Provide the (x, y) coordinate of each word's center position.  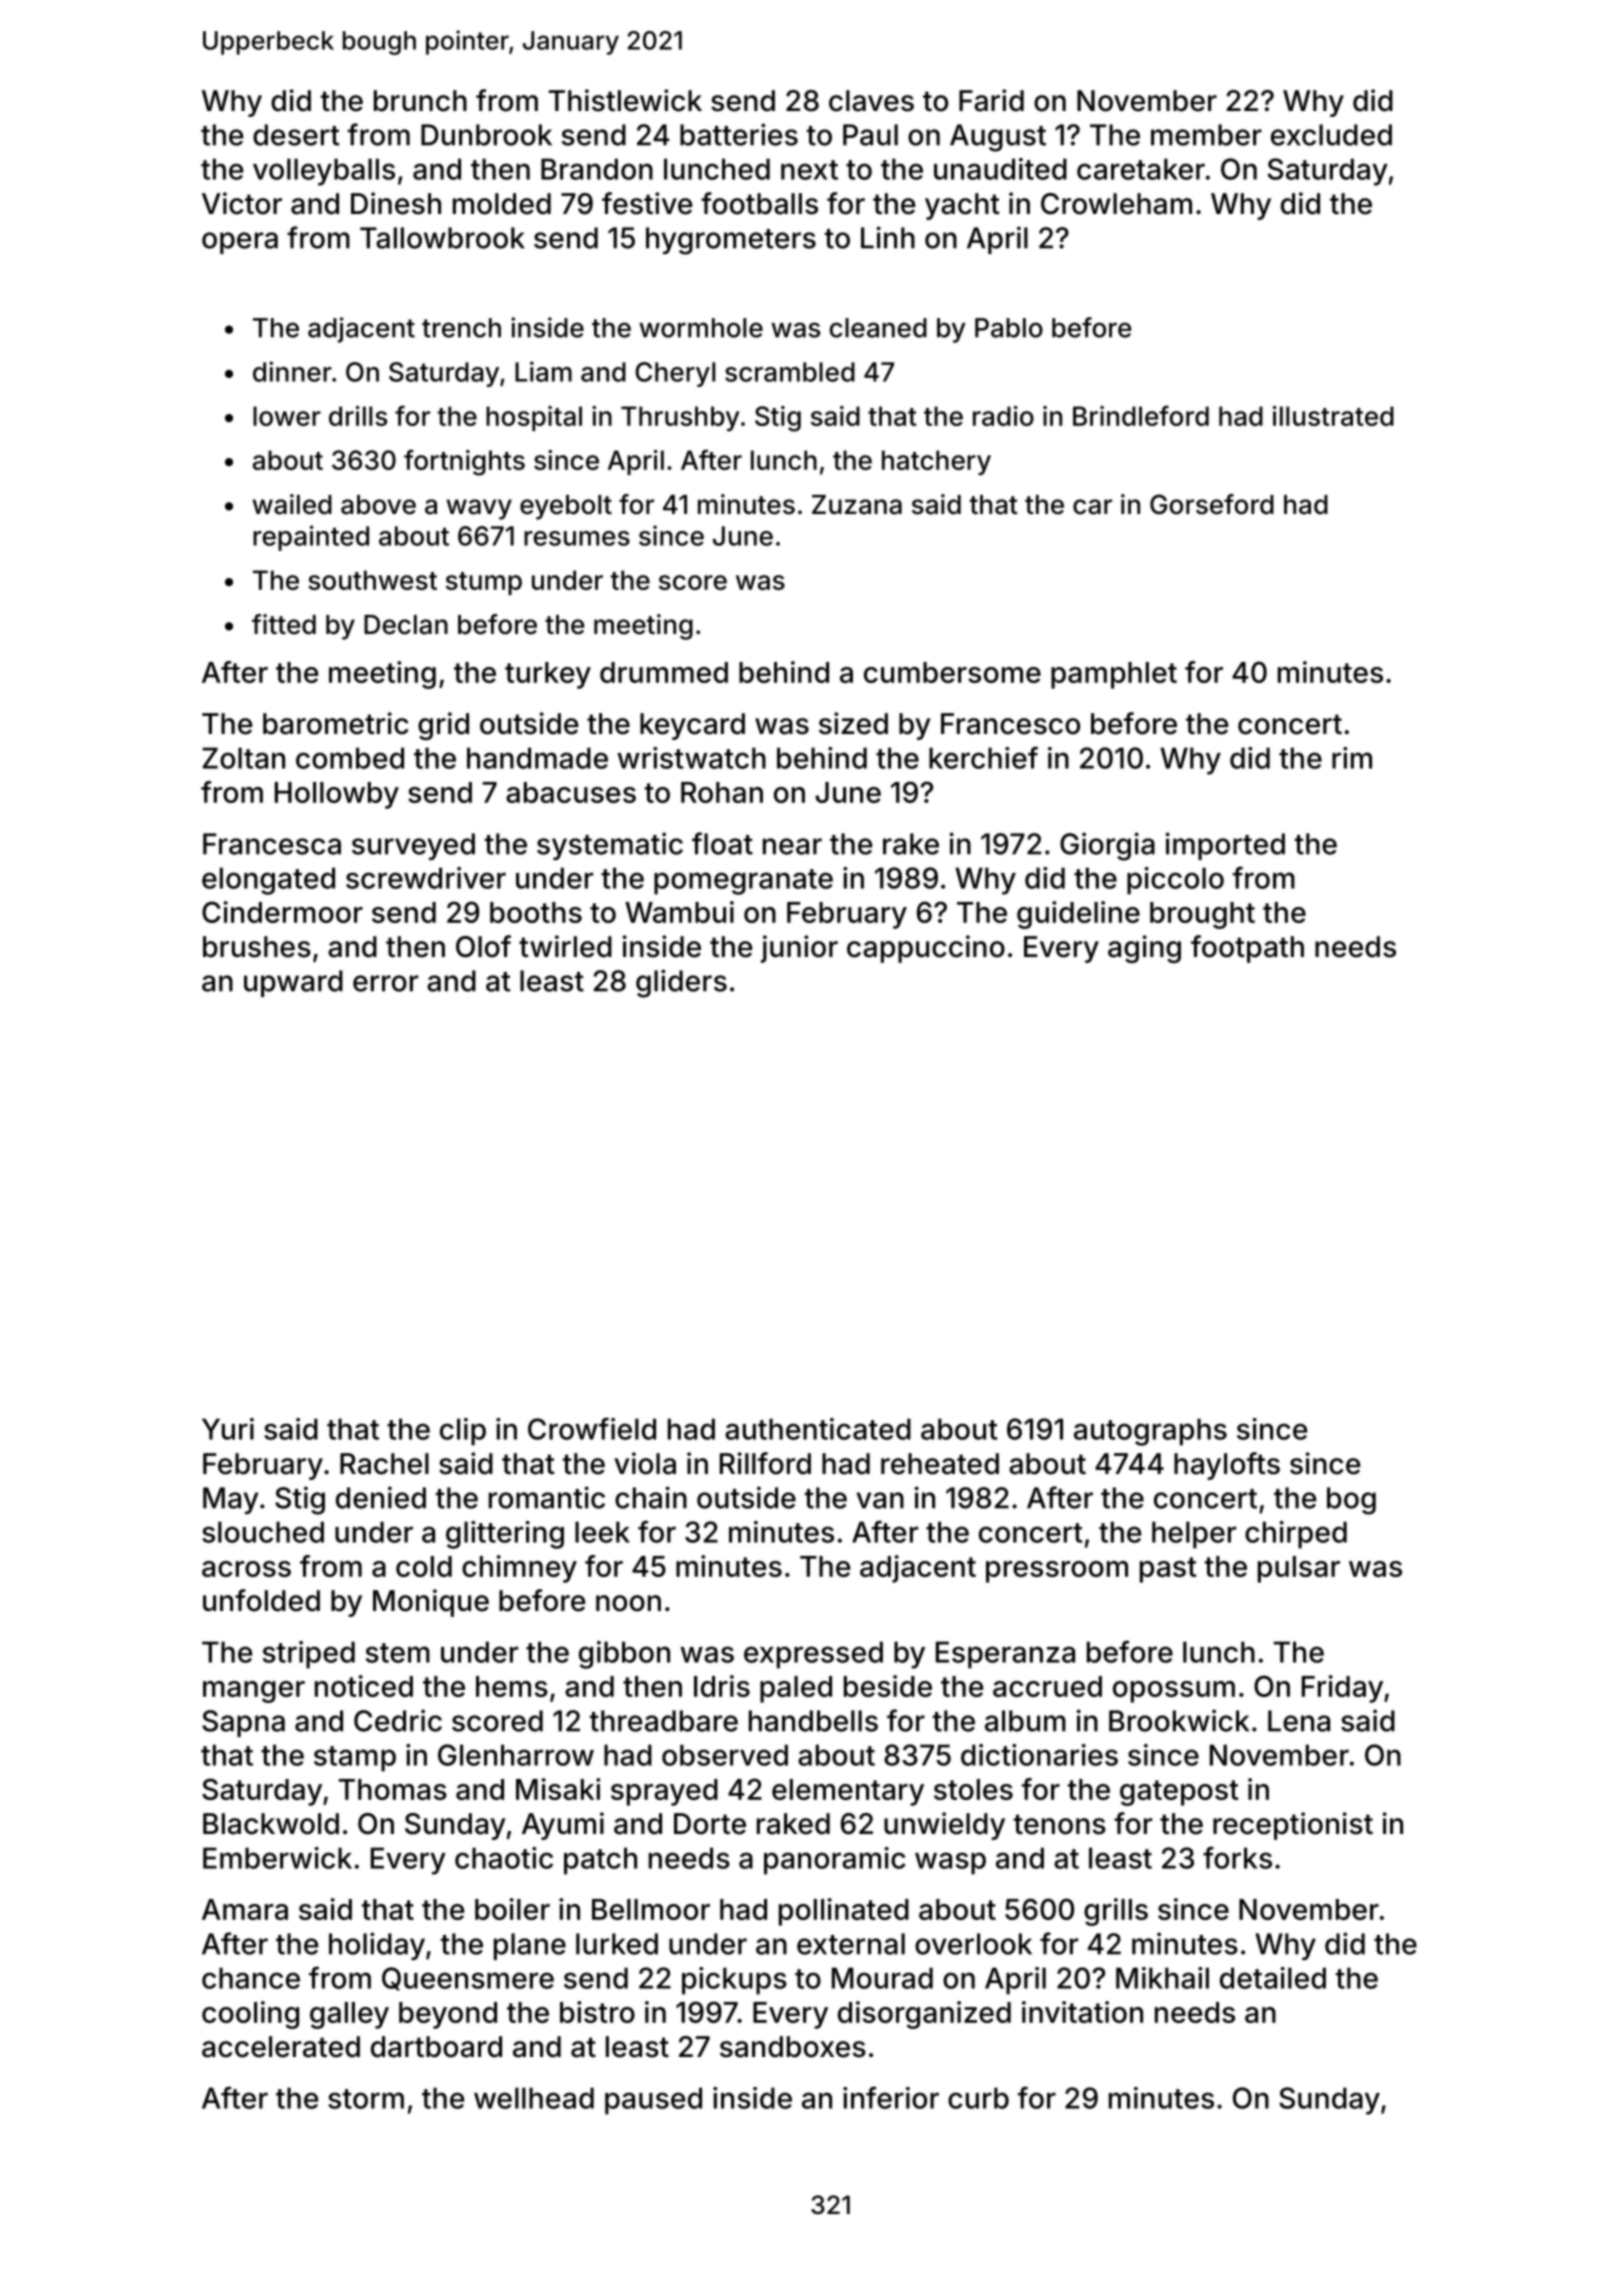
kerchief (983, 757)
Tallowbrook (442, 238)
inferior (891, 2098)
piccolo (1175, 881)
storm (366, 2099)
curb (978, 2098)
